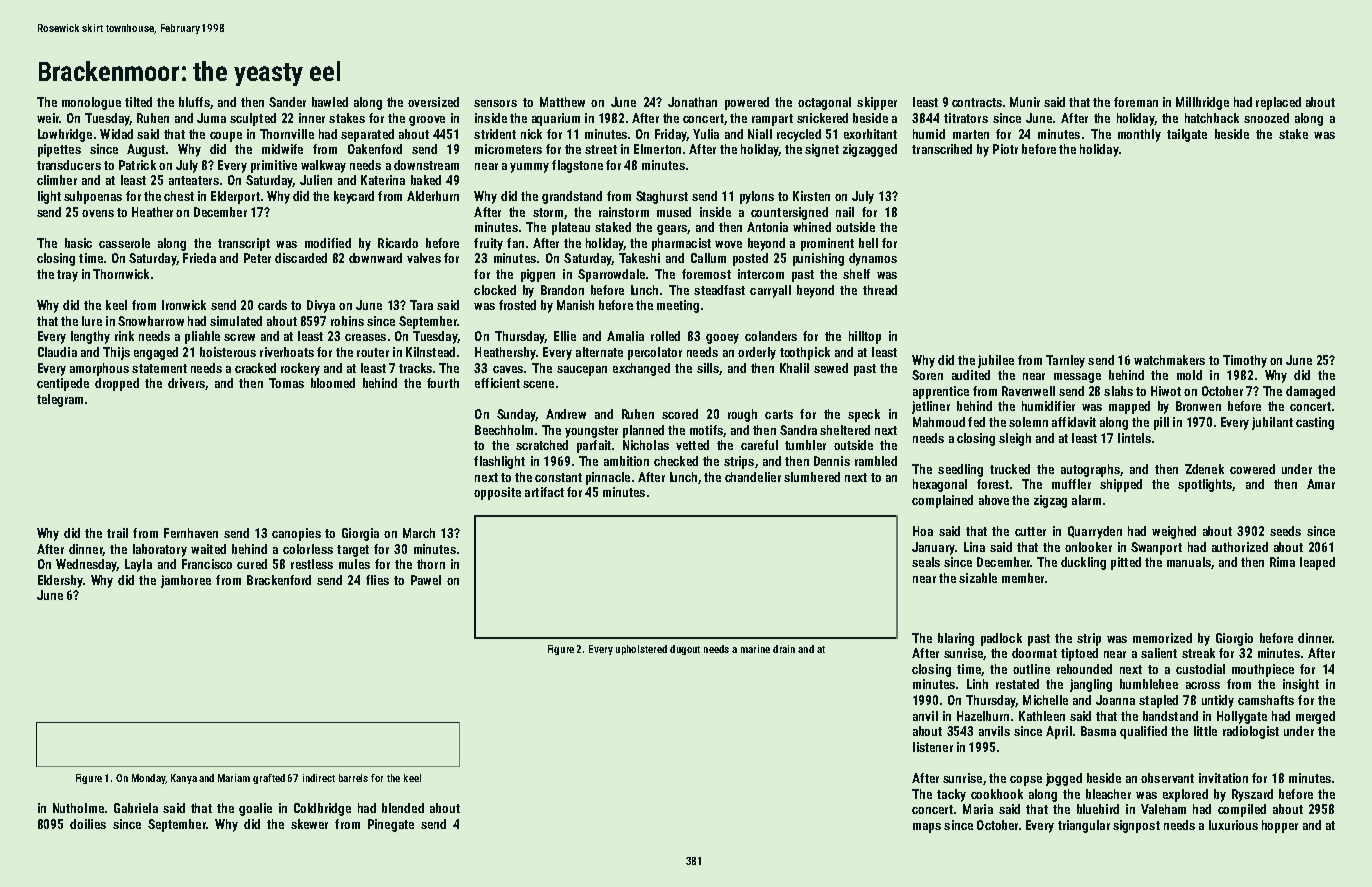  What do you see at coordinates (148, 779) in the screenshot?
I see `Monday` at bounding box center [148, 779].
